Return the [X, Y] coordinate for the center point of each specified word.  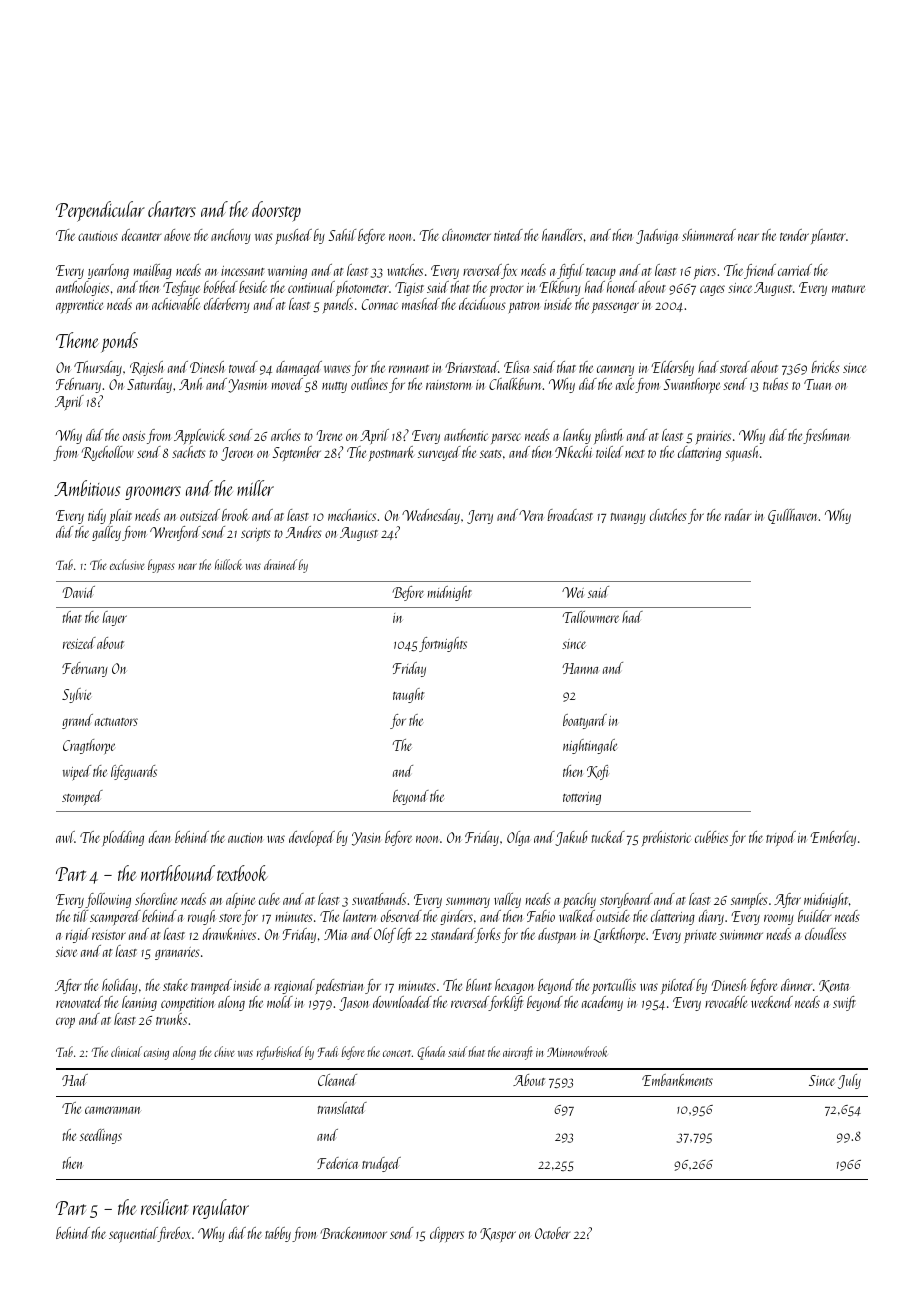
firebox [174, 1234]
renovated [79, 1002]
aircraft [518, 1053]
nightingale [590, 746]
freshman [826, 436]
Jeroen [237, 454]
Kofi [598, 772]
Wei [573, 592]
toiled [609, 452]
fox [509, 271]
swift [844, 1003]
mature [848, 289]
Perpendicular [100, 211]
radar [738, 515]
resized [79, 643]
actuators [116, 722]
